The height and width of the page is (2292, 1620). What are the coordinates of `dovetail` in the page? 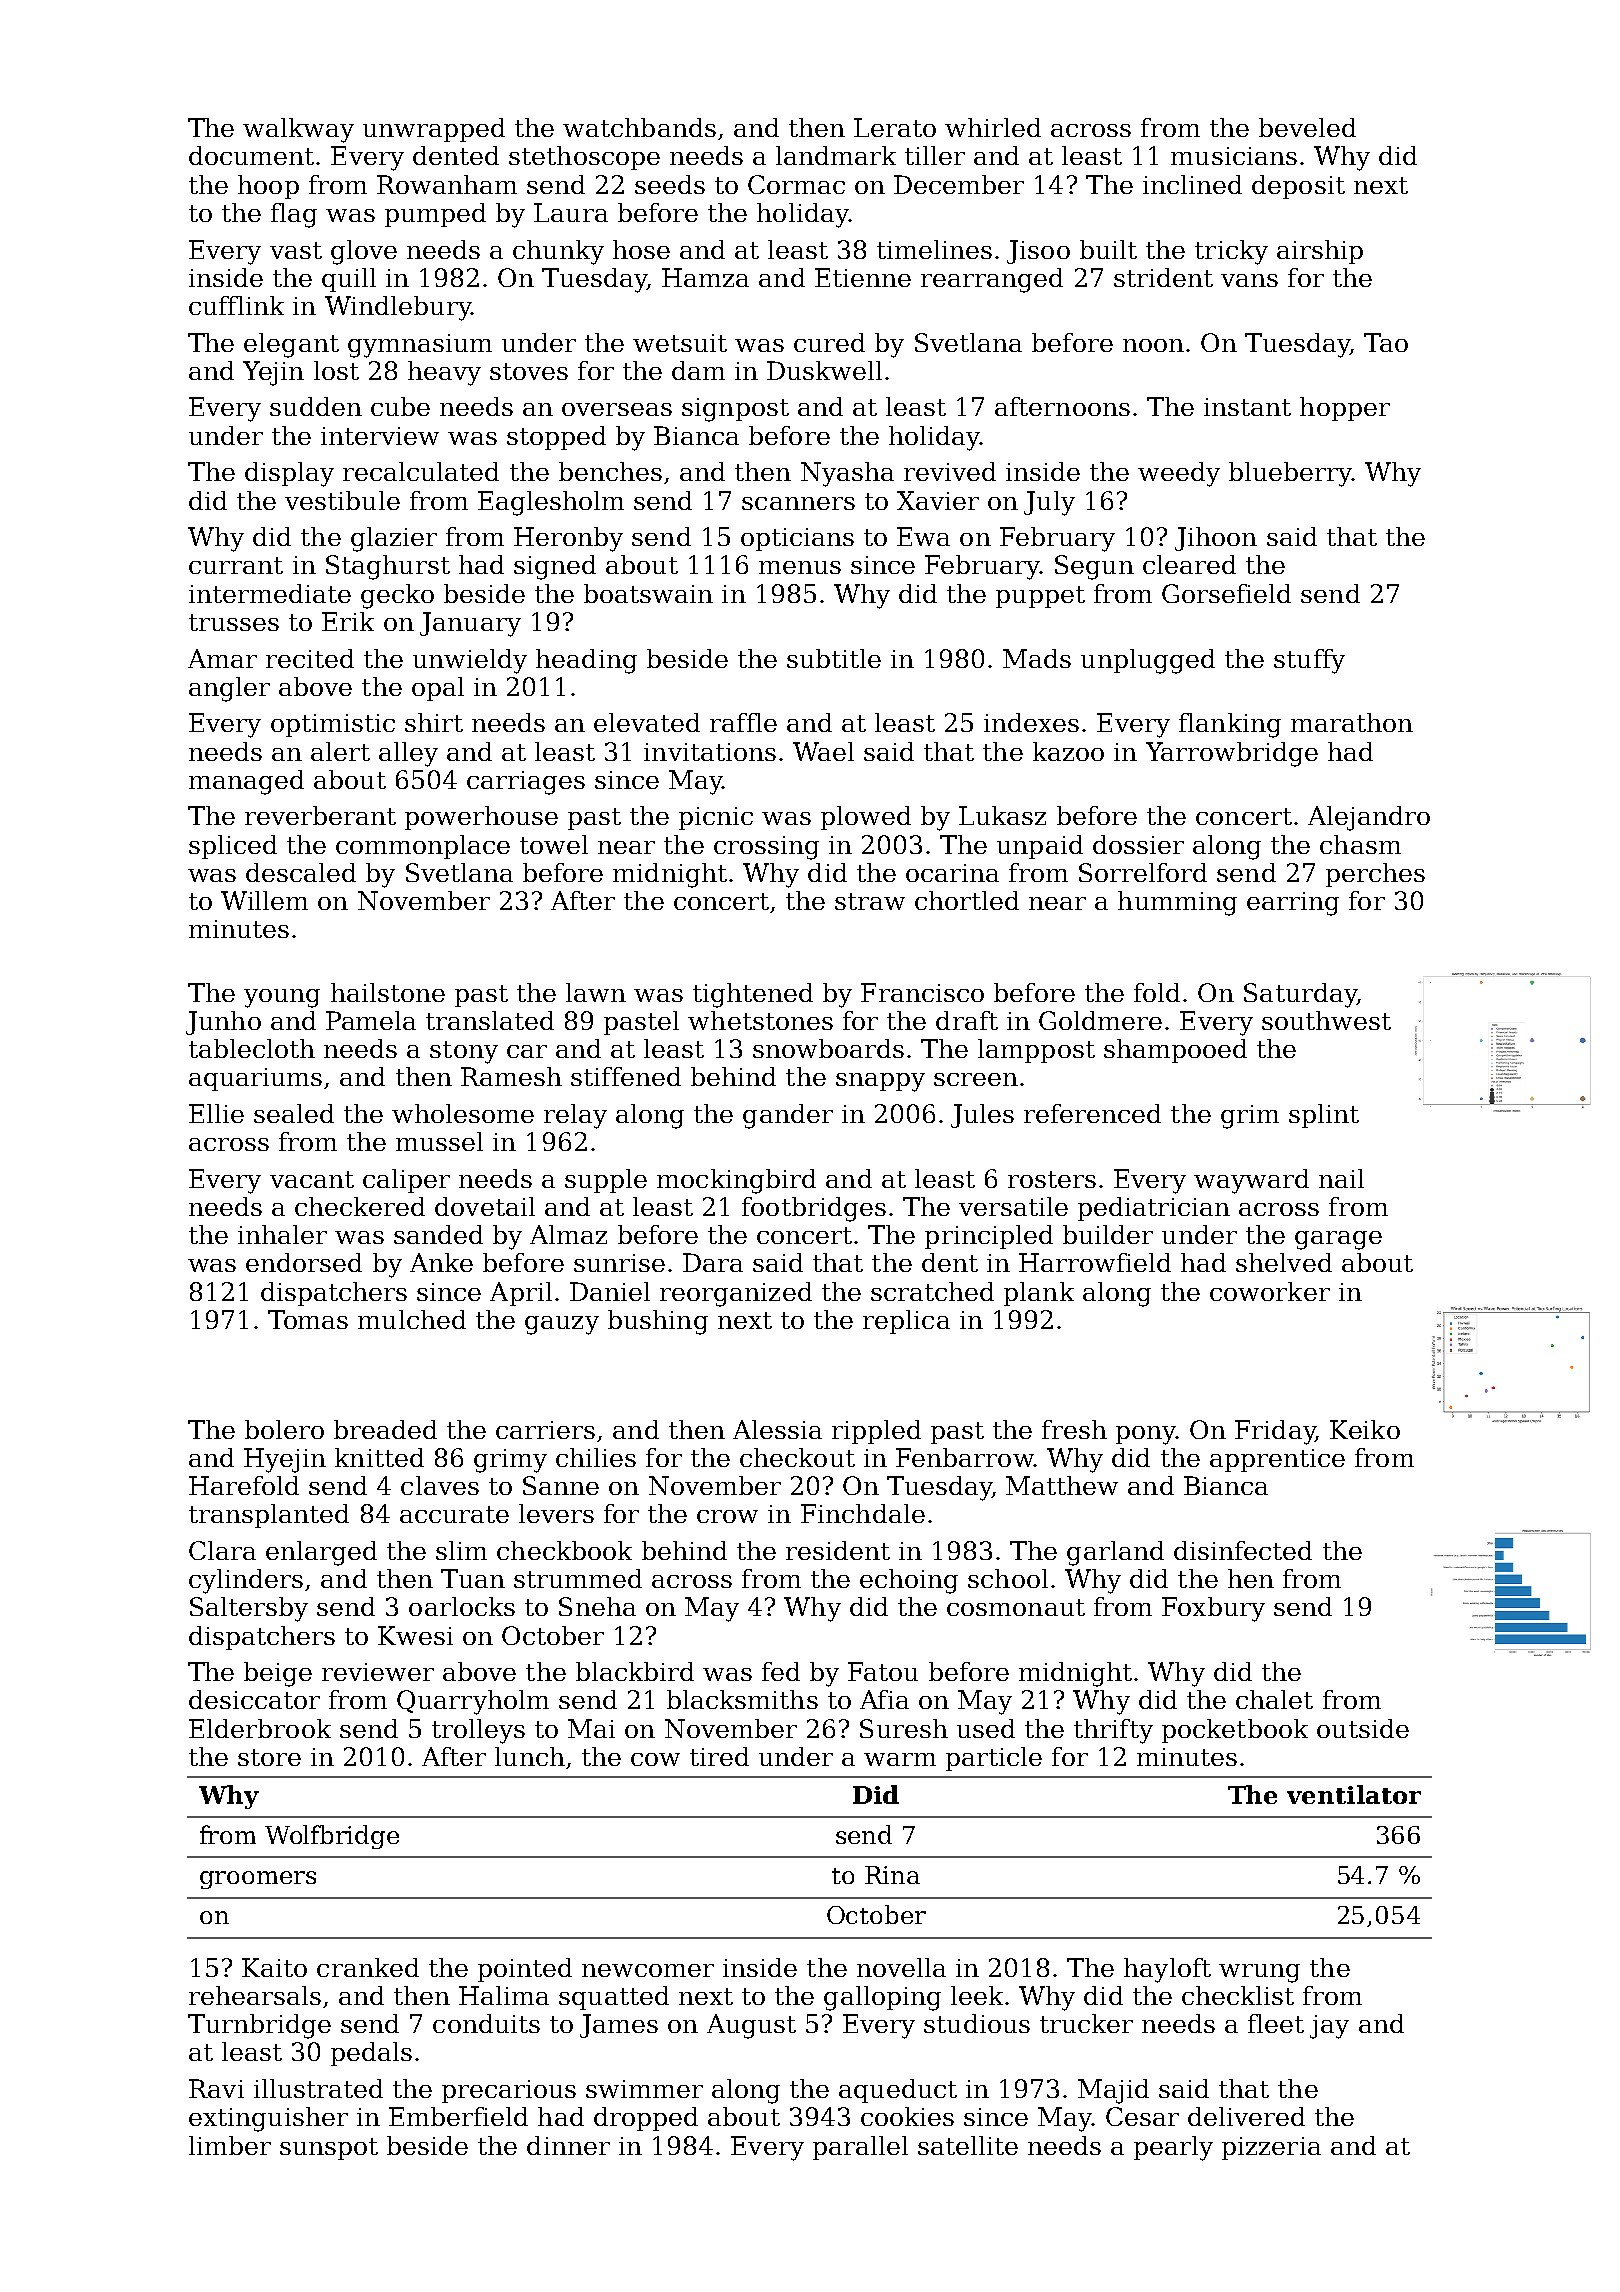 It's located at (485, 1206).
